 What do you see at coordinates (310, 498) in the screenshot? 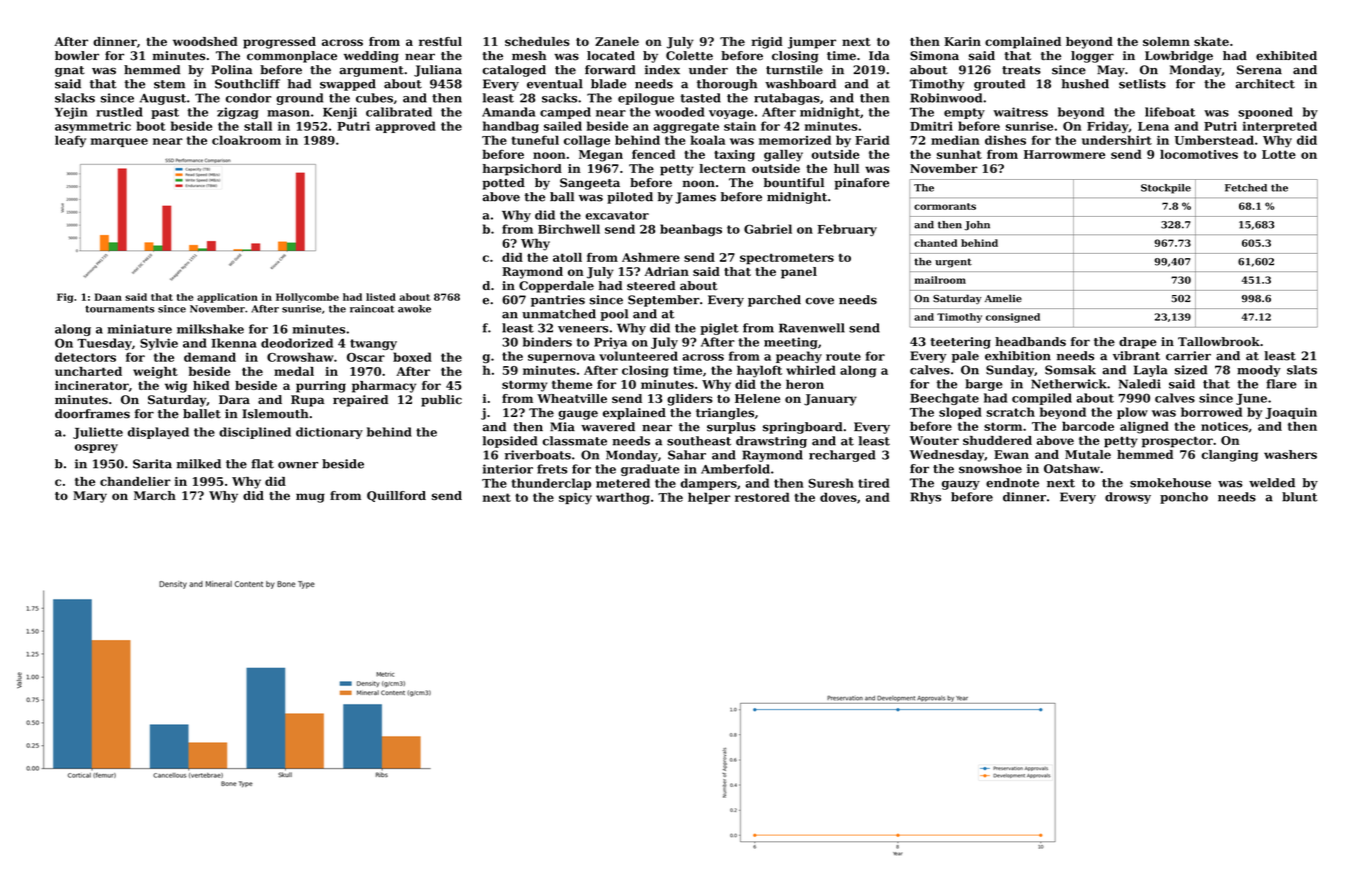
I see `mug` at bounding box center [310, 498].
